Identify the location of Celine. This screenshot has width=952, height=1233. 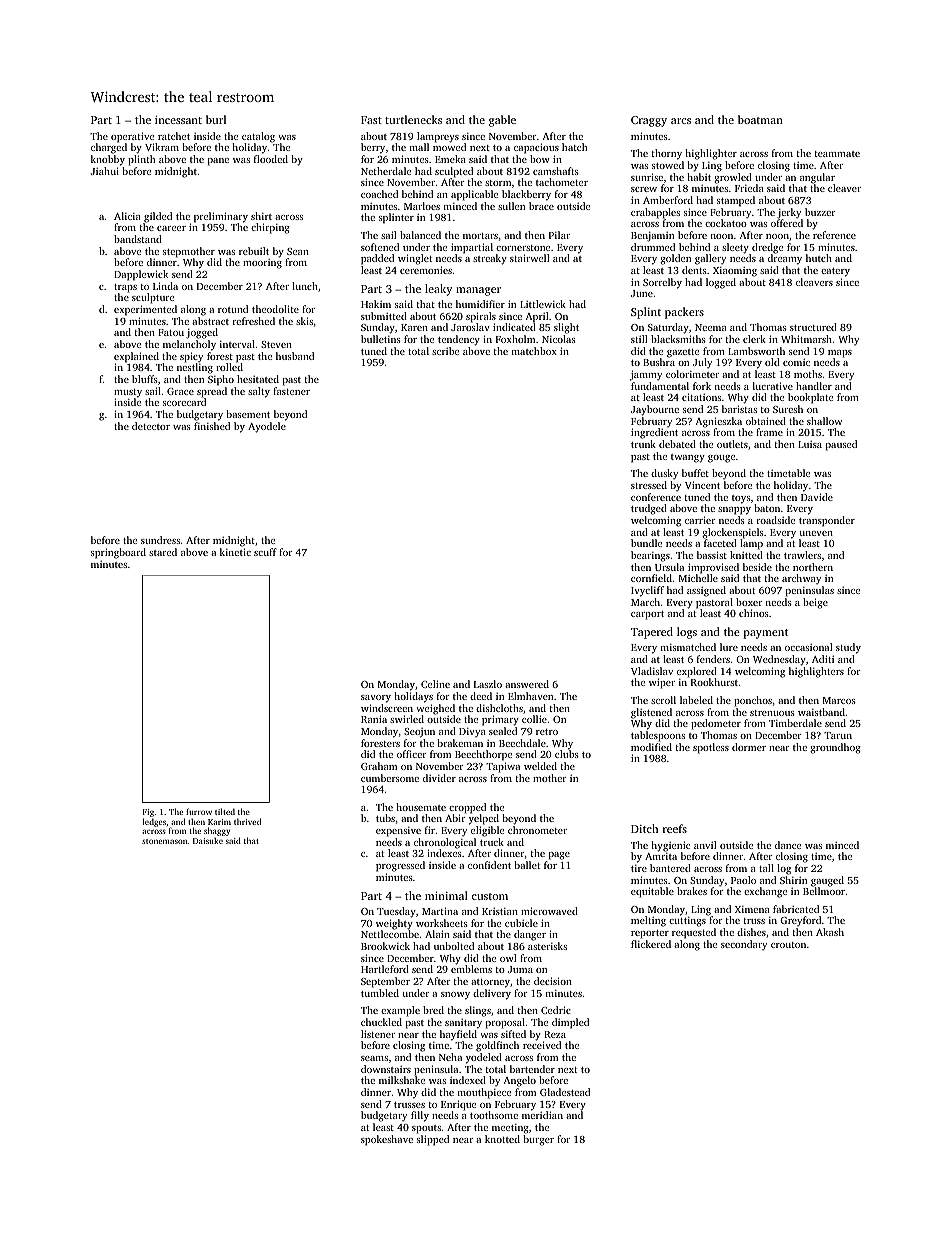
(435, 684).
